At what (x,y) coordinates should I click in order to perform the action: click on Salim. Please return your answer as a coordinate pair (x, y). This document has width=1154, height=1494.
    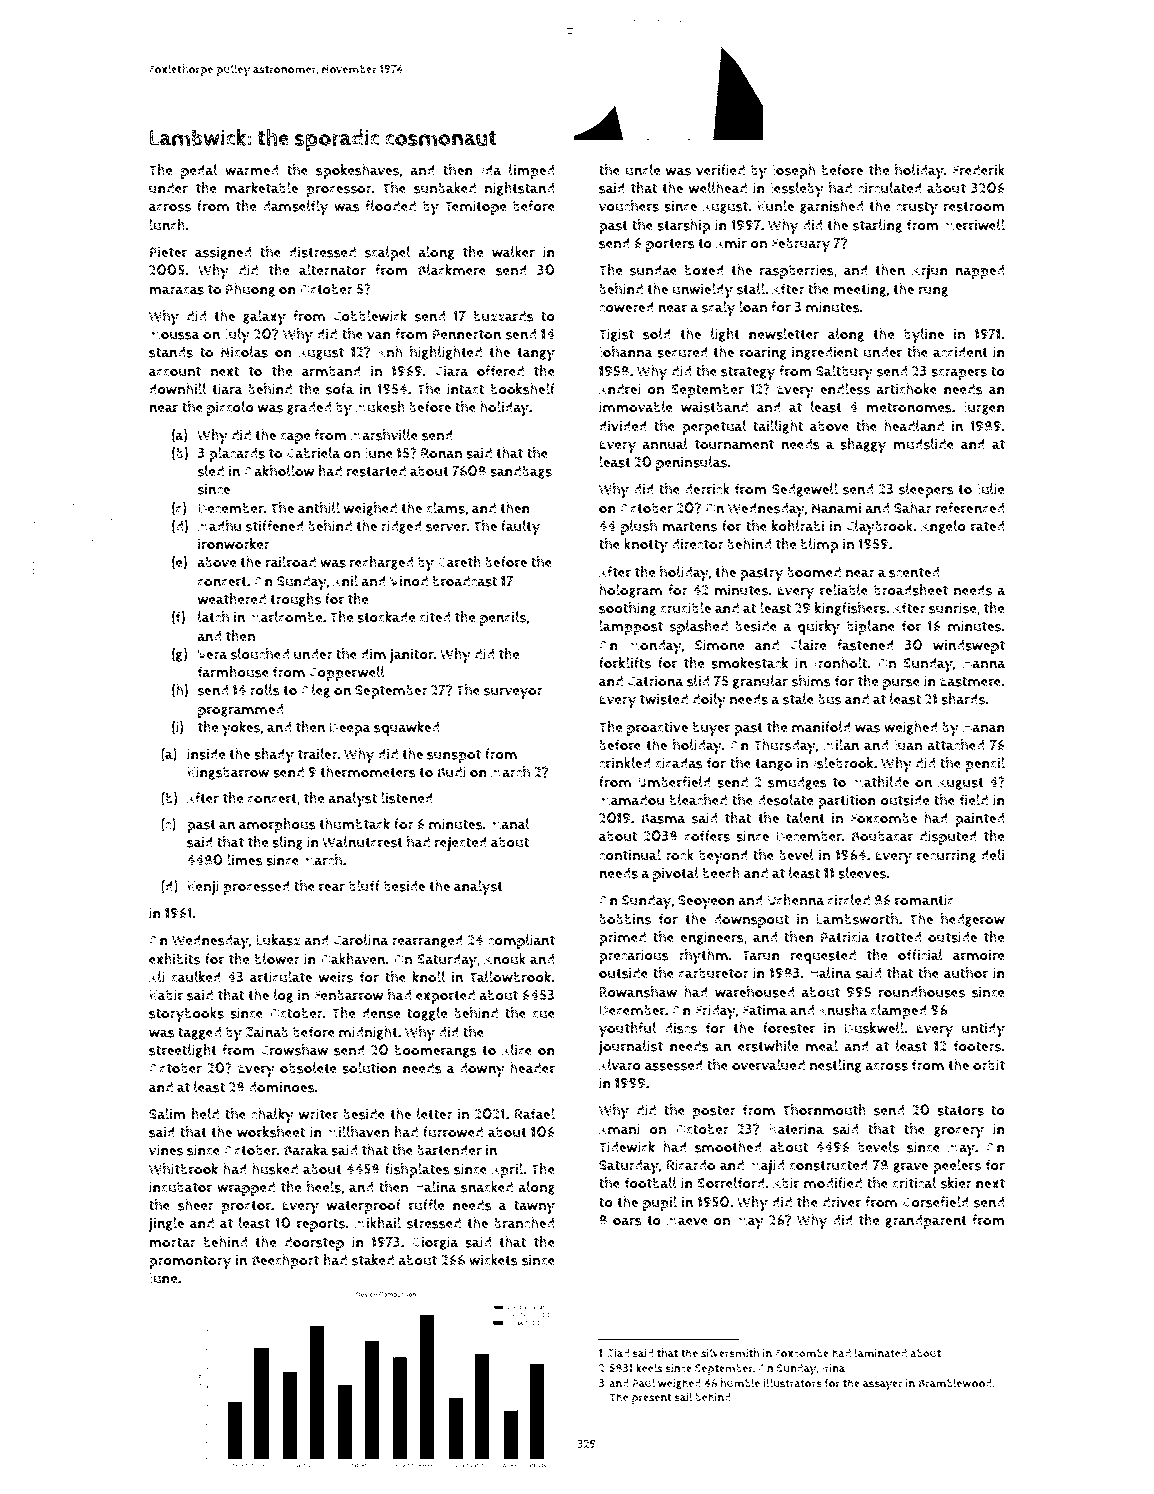
    Looking at the image, I should click on (167, 1114).
